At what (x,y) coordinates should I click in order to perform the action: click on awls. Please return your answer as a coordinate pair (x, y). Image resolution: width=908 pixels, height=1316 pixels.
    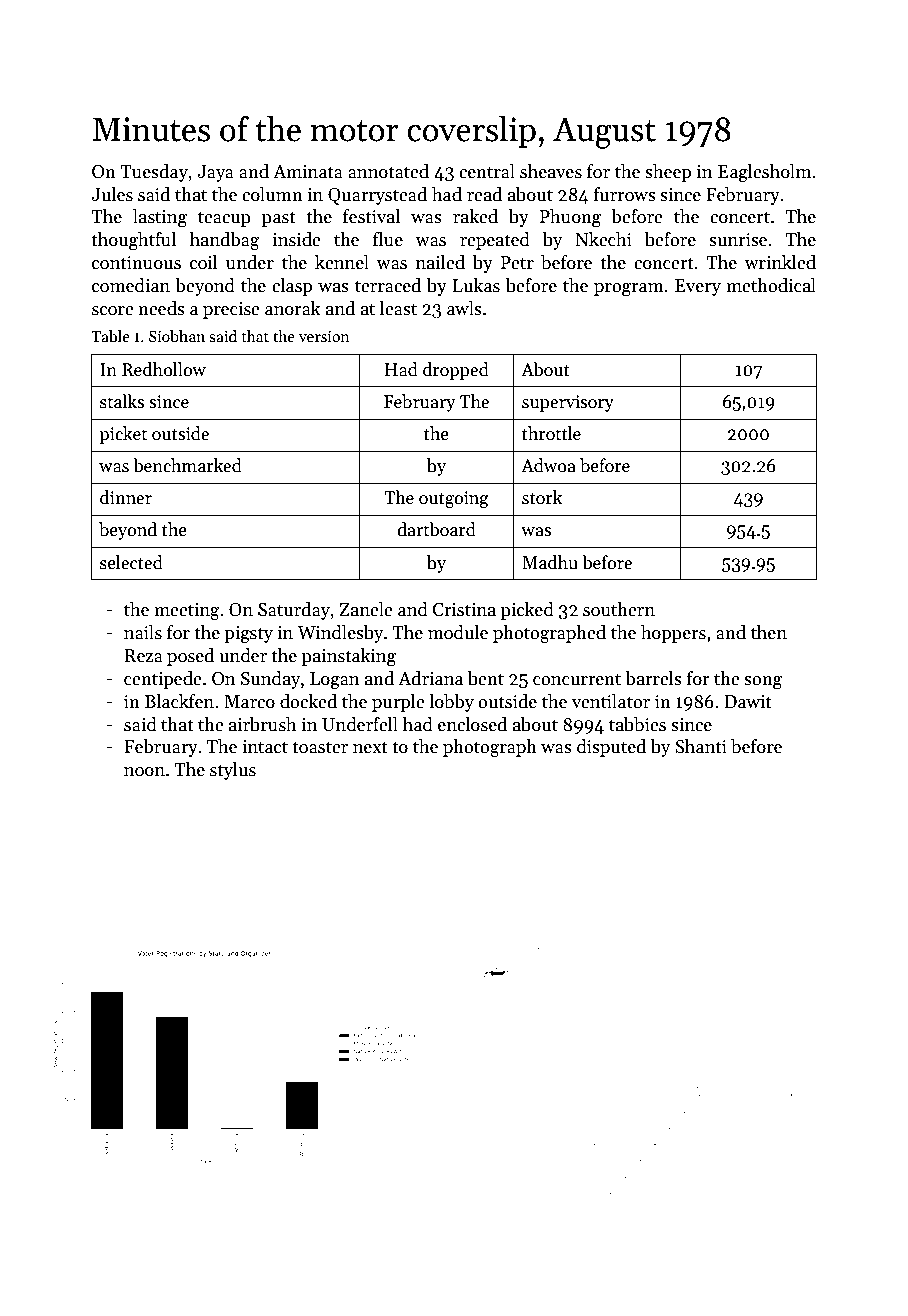
    Looking at the image, I should click on (464, 308).
